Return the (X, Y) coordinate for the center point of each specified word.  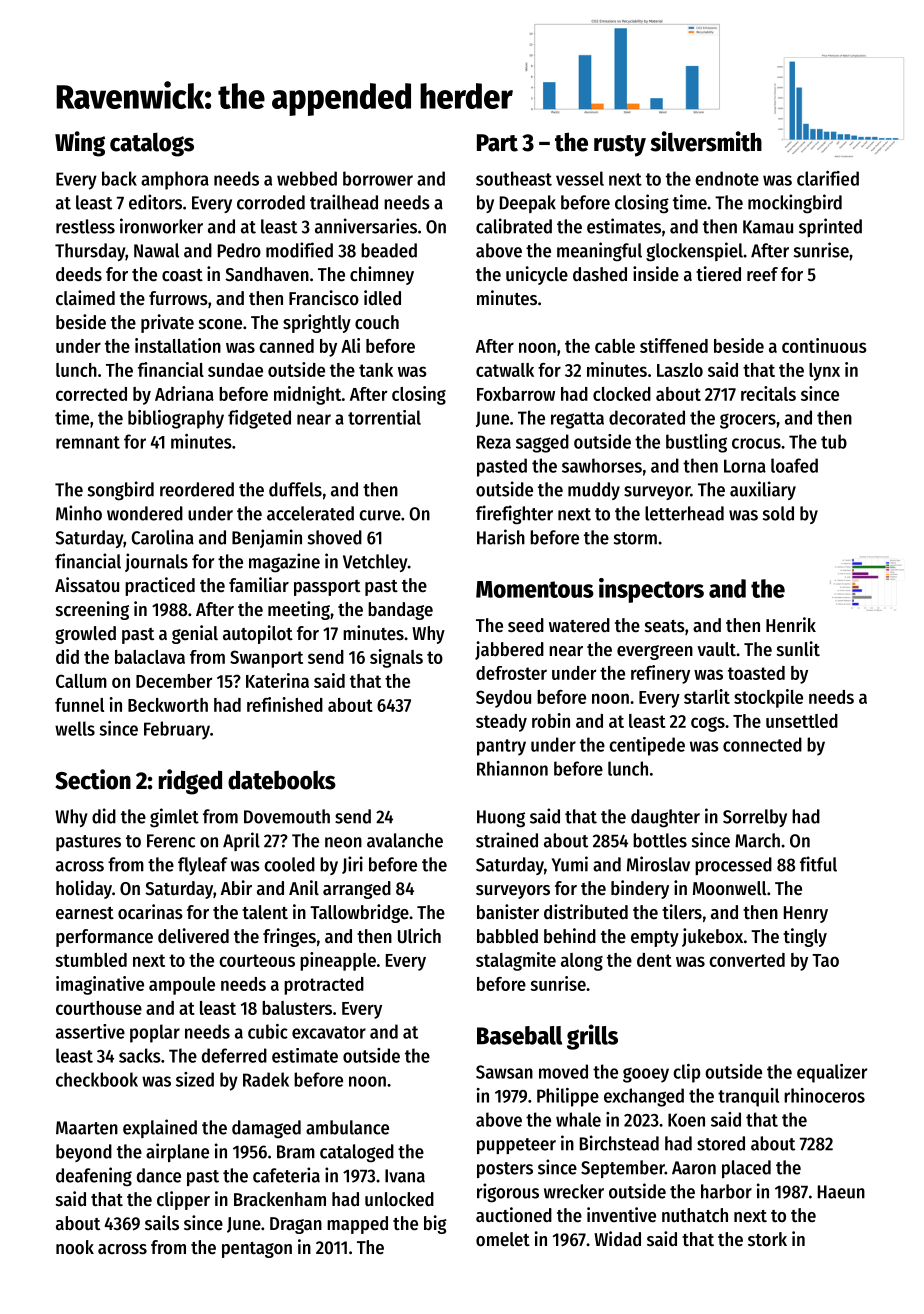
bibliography (176, 419)
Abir (236, 887)
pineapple (338, 961)
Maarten (87, 1128)
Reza (494, 442)
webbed (307, 178)
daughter (665, 818)
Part (497, 143)
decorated (647, 417)
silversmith (706, 141)
